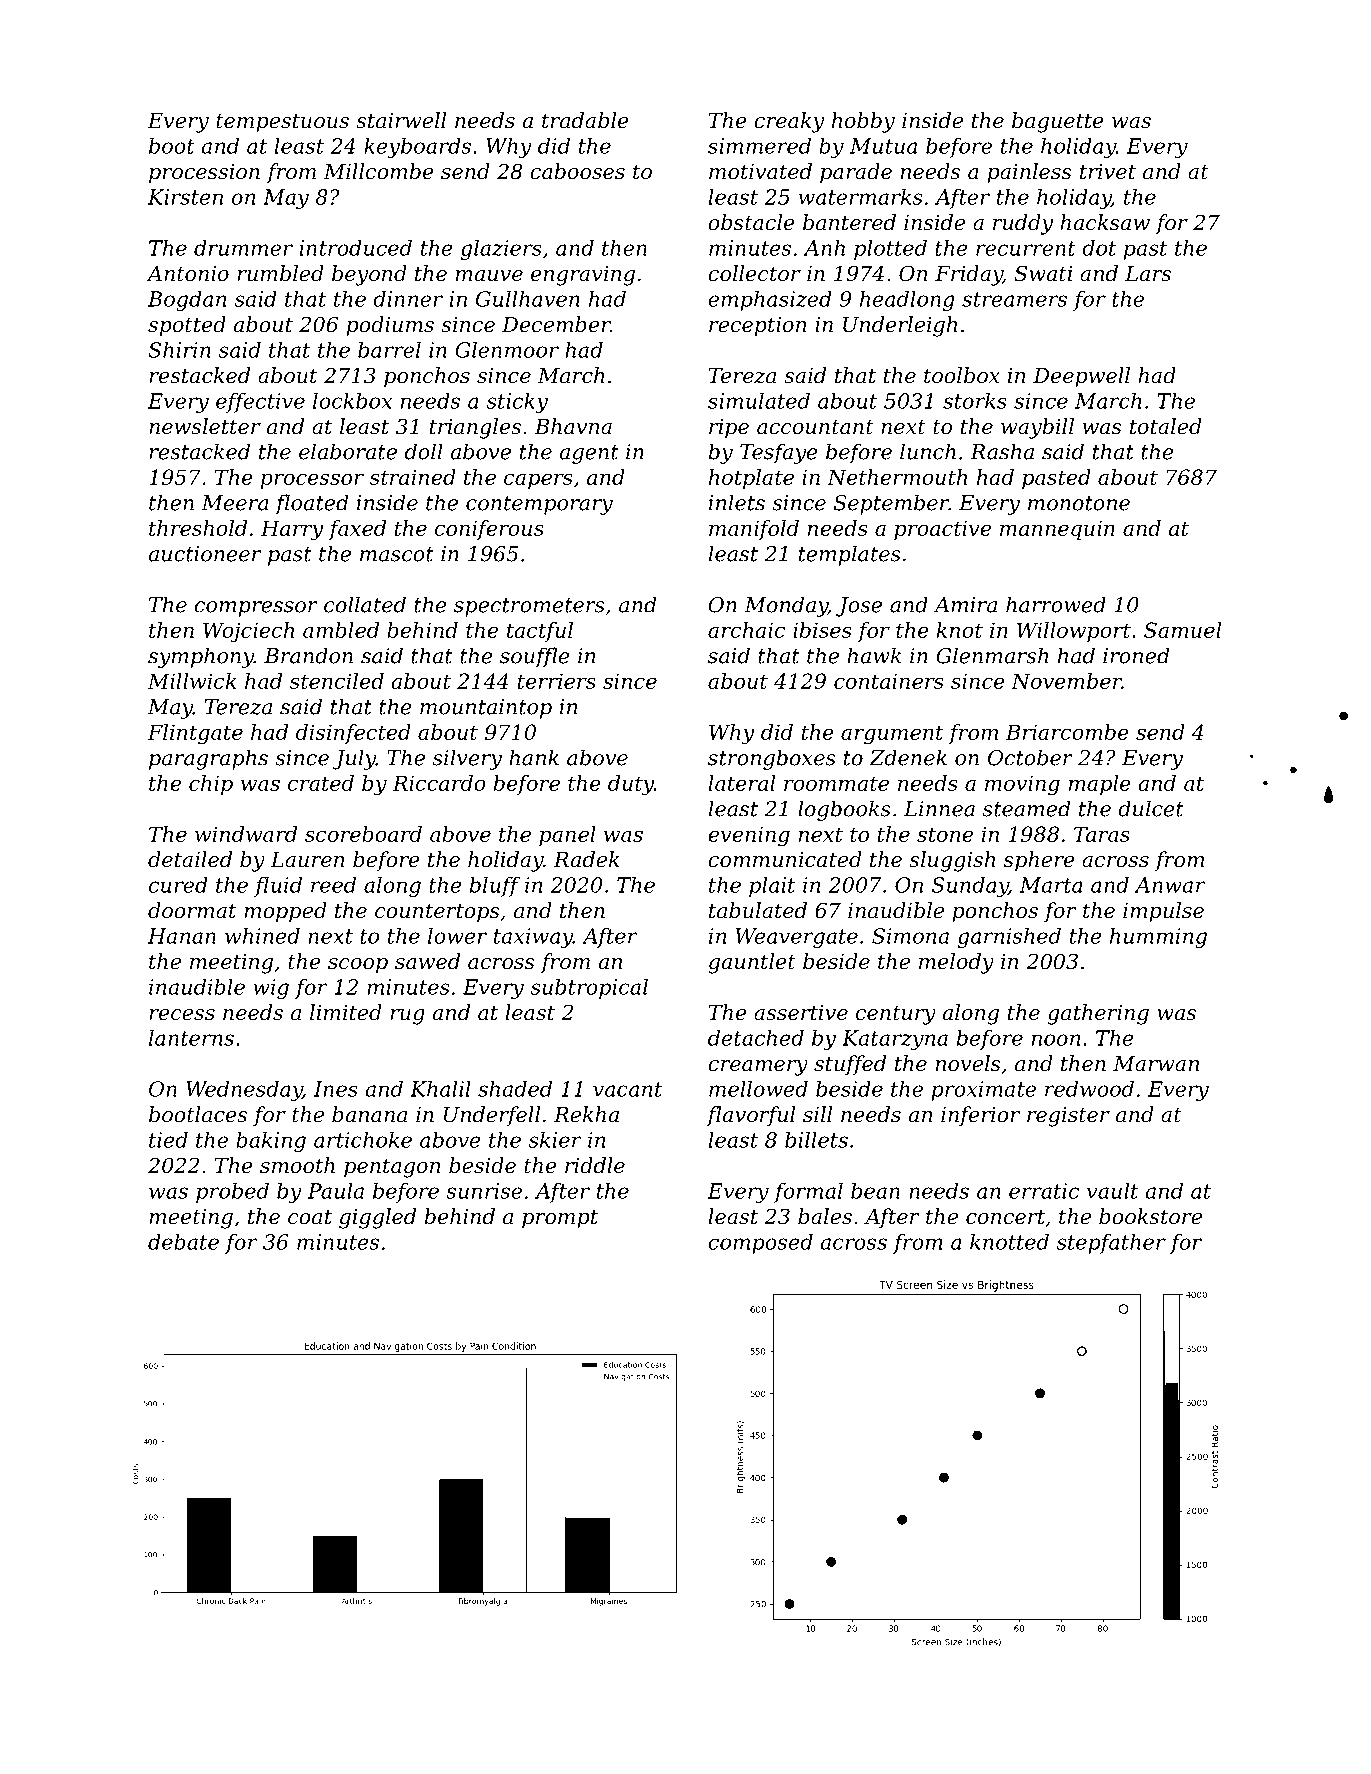 Image resolution: width=1371 pixels, height=1774 pixels. What do you see at coordinates (1023, 224) in the screenshot?
I see `ruddy` at bounding box center [1023, 224].
